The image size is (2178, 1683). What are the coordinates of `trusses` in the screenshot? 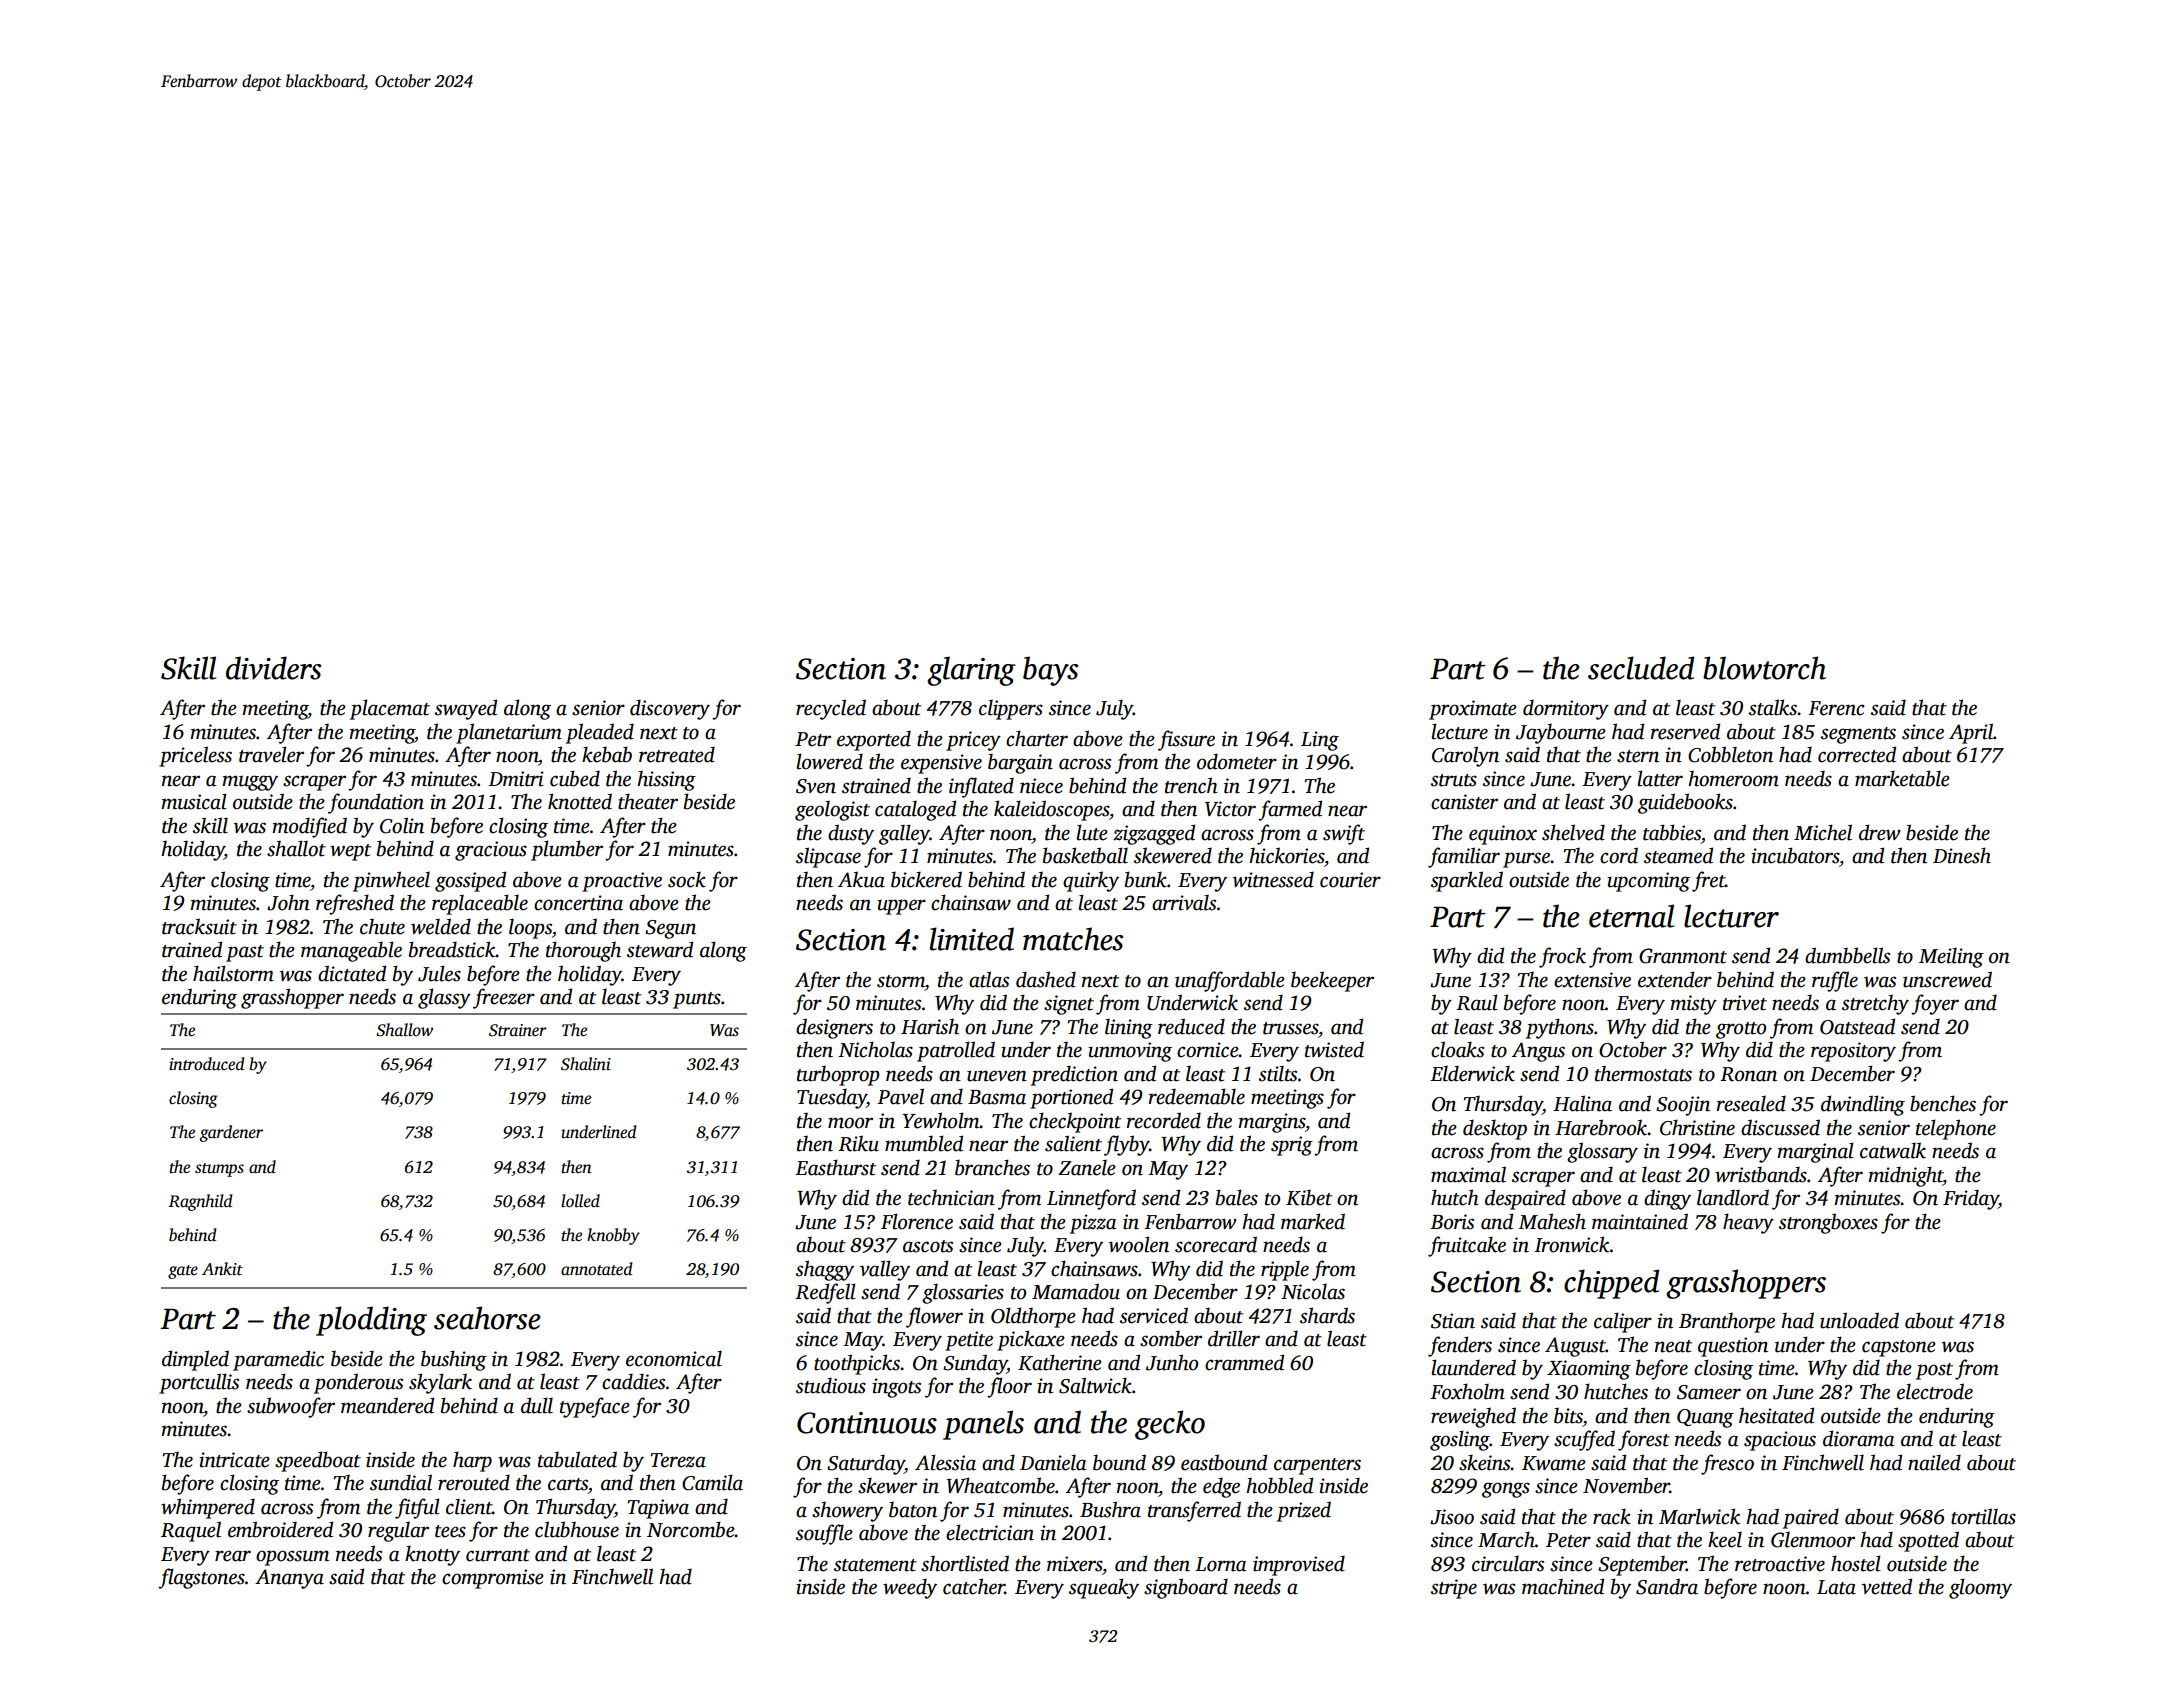 It's located at (1290, 1028).
